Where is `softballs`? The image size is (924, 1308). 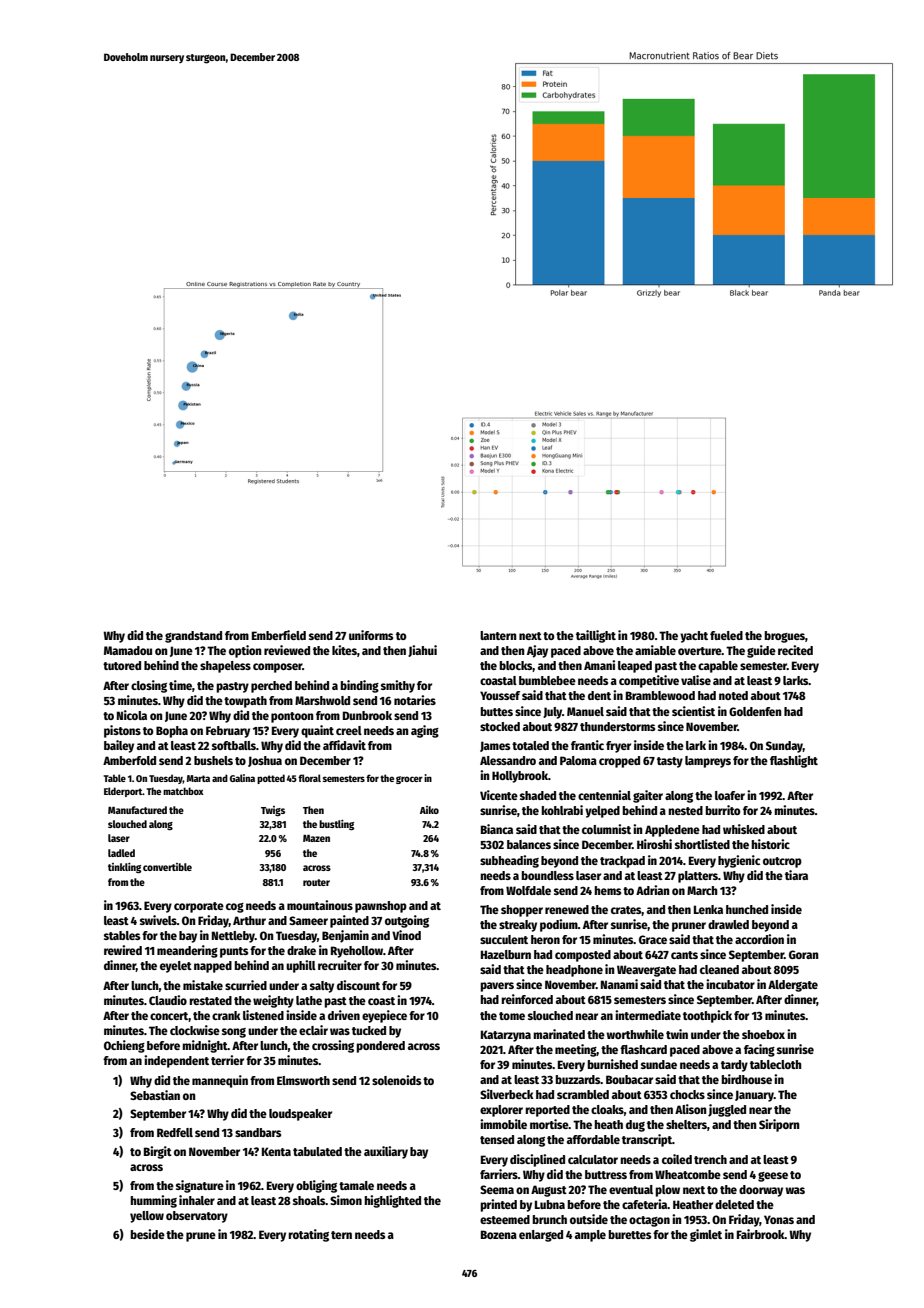 softballs is located at coordinates (234, 745).
